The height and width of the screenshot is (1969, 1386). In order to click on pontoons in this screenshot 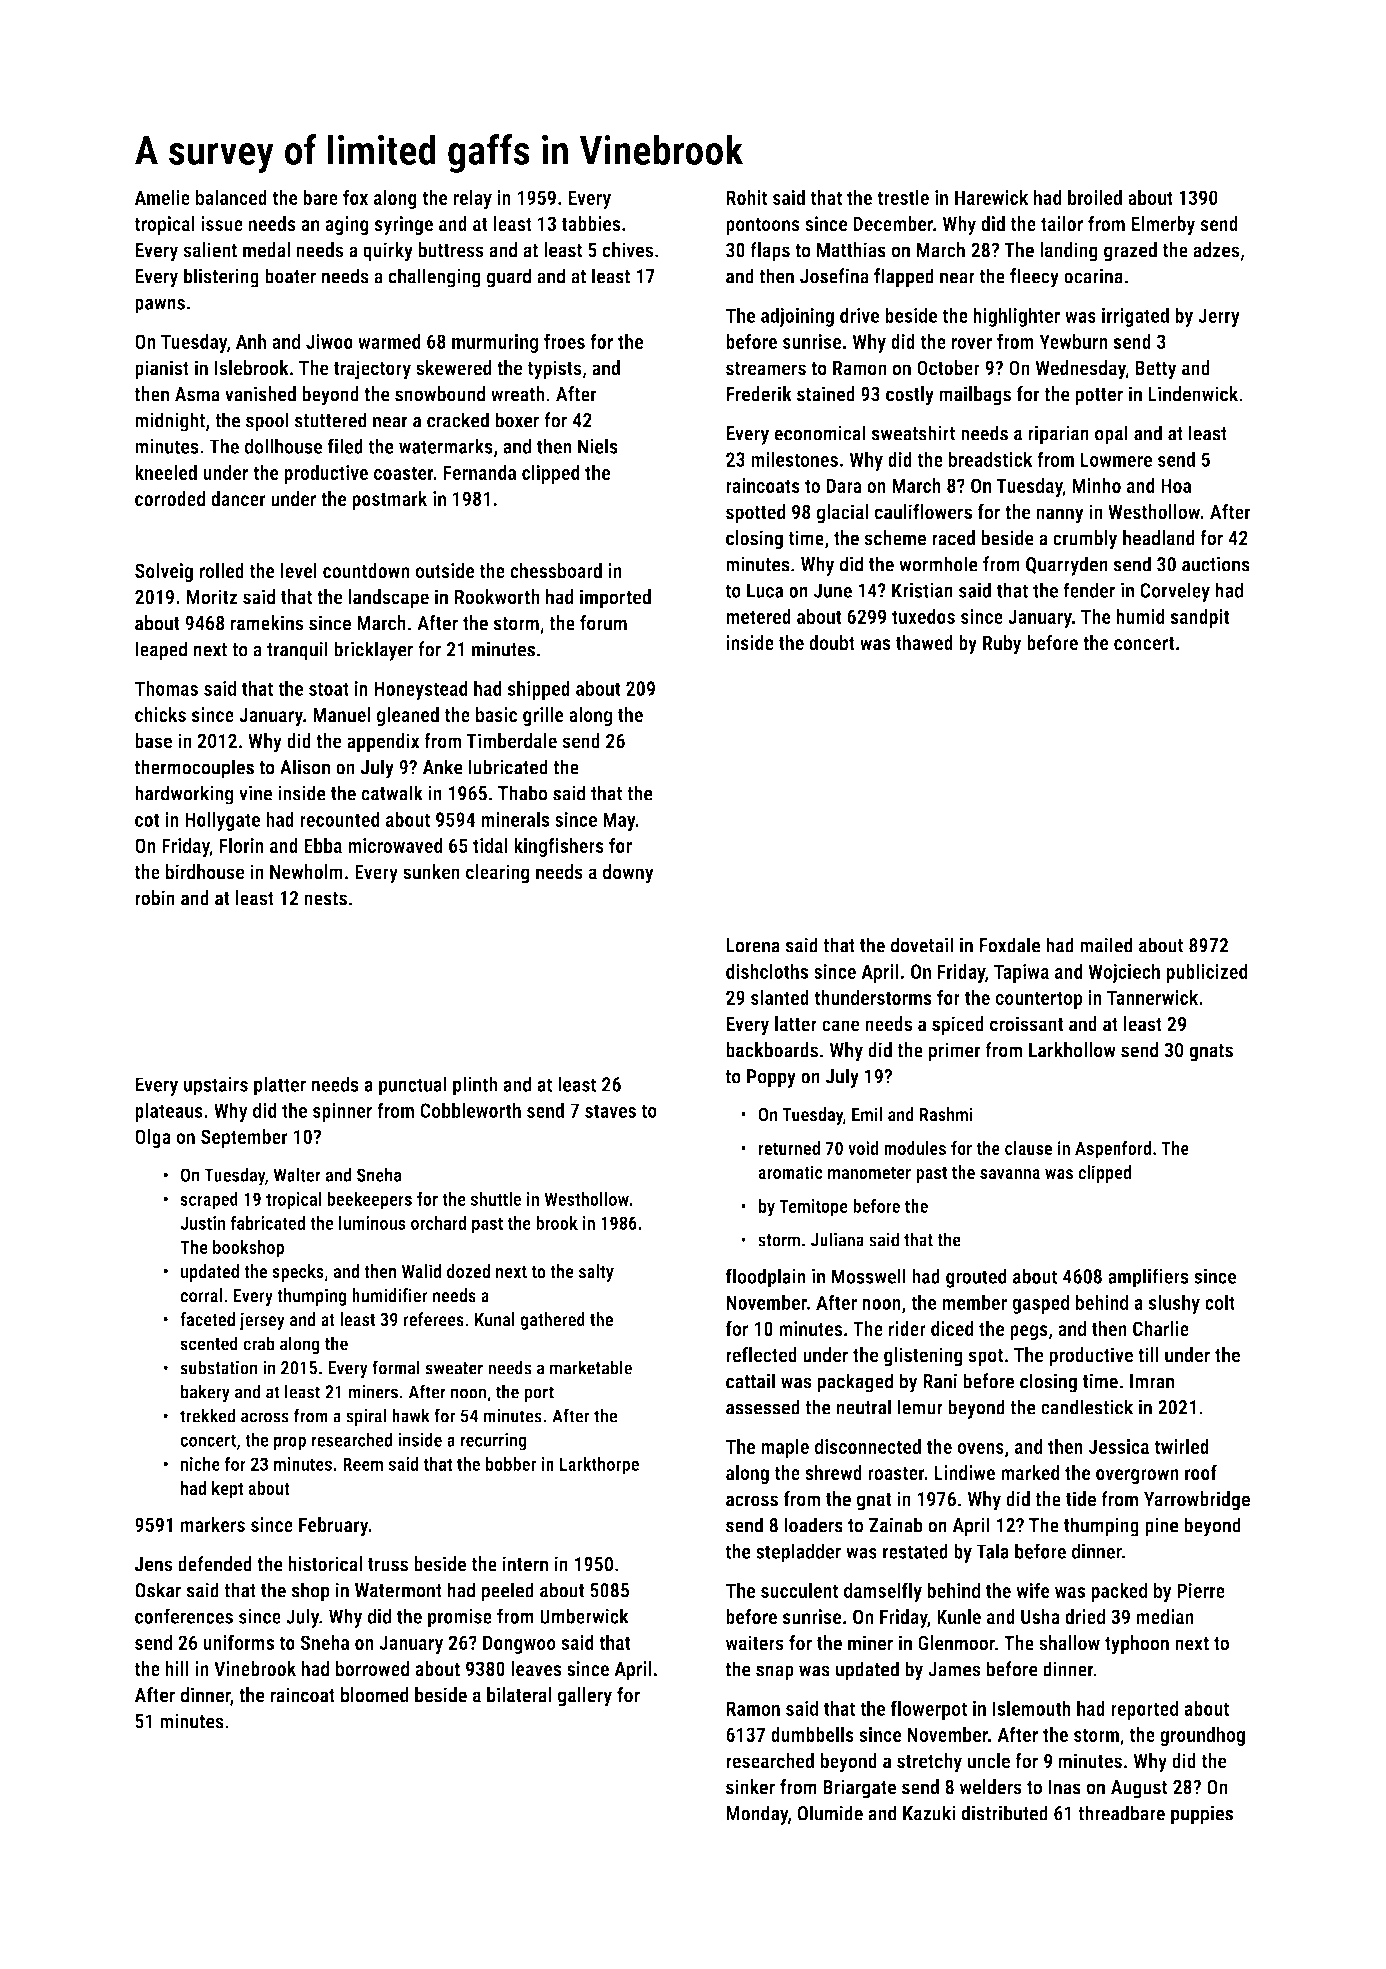, I will do `click(763, 226)`.
